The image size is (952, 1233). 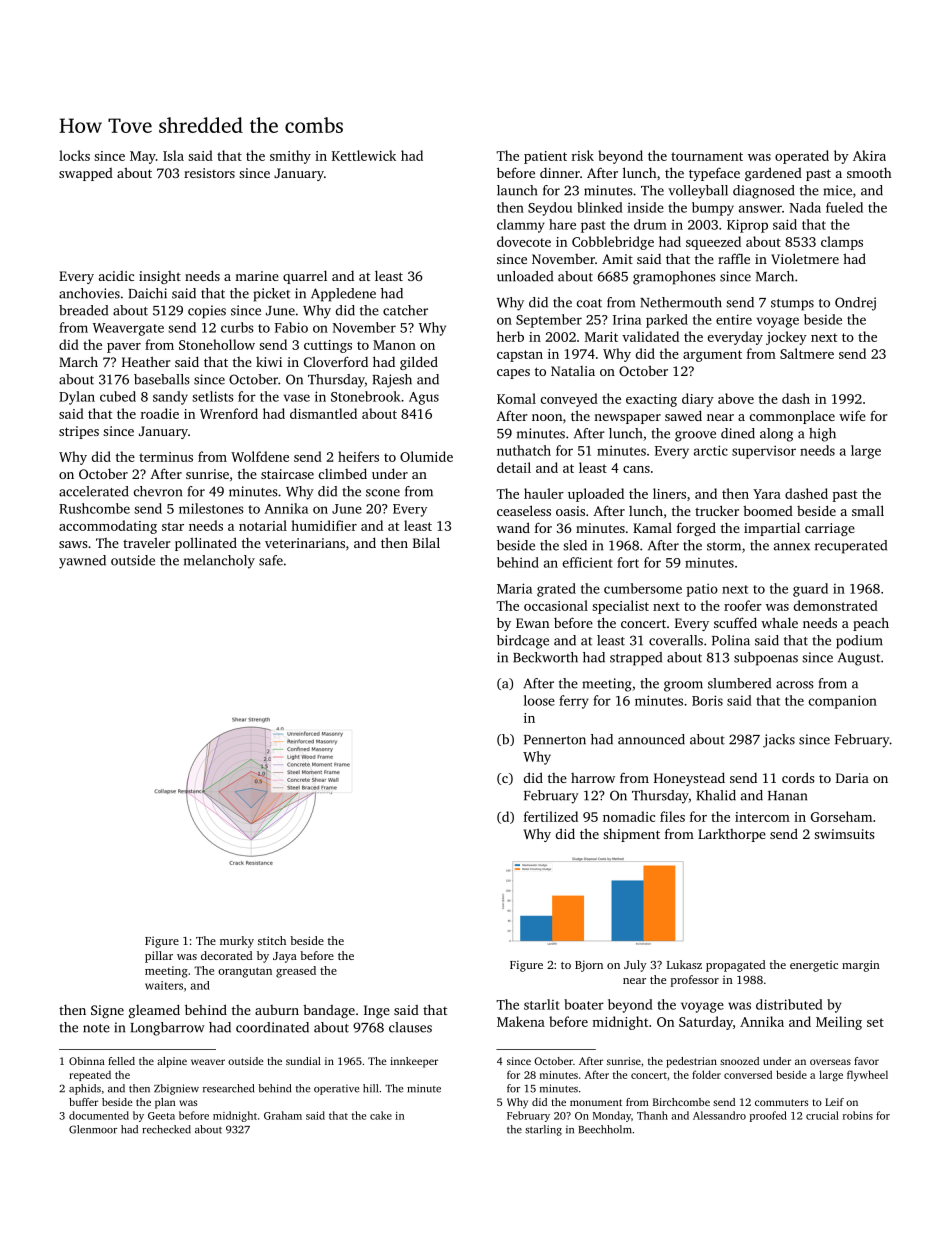 What do you see at coordinates (83, 310) in the page?
I see `breaded` at bounding box center [83, 310].
